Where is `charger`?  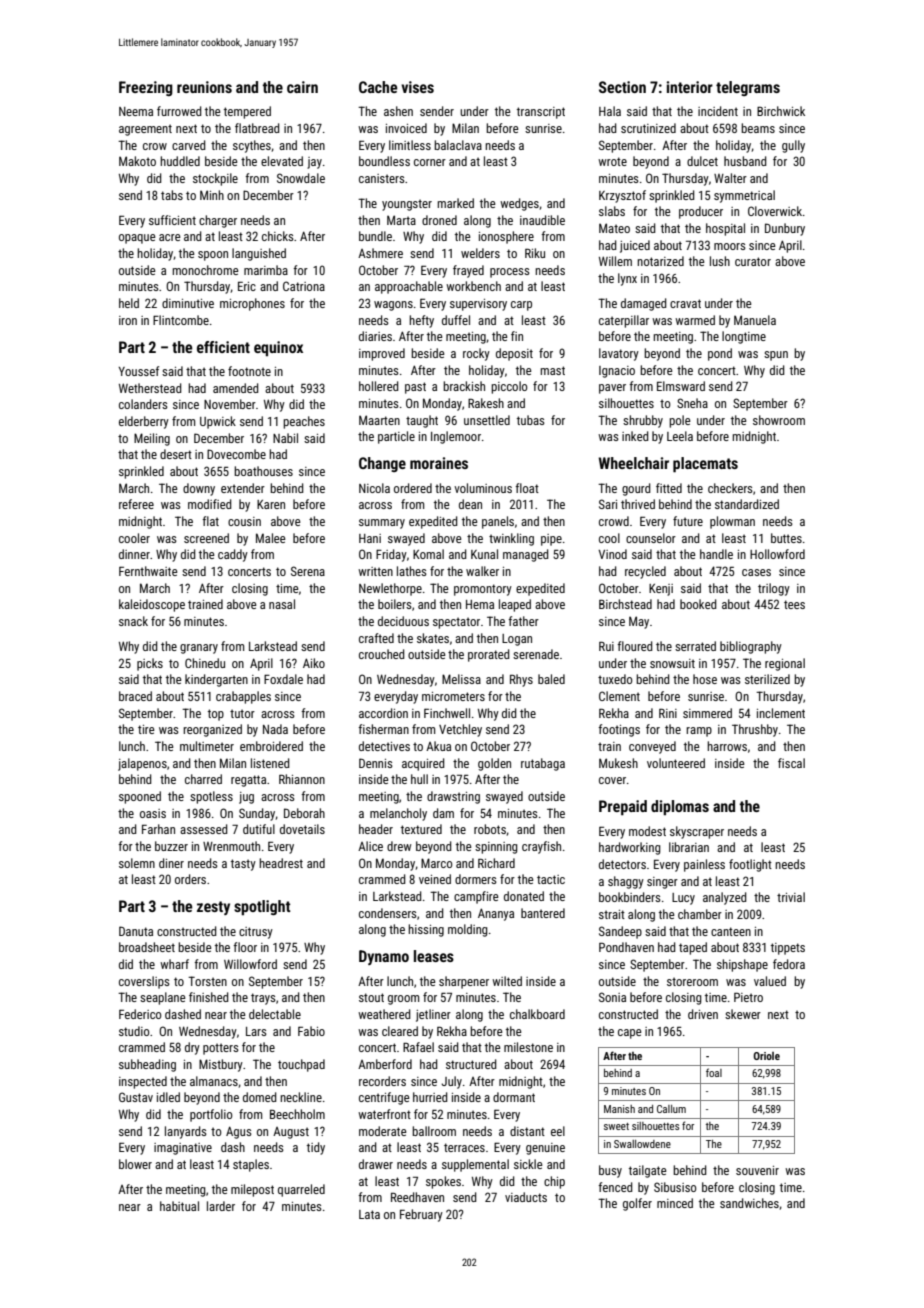
charger is located at coordinates (218, 221).
